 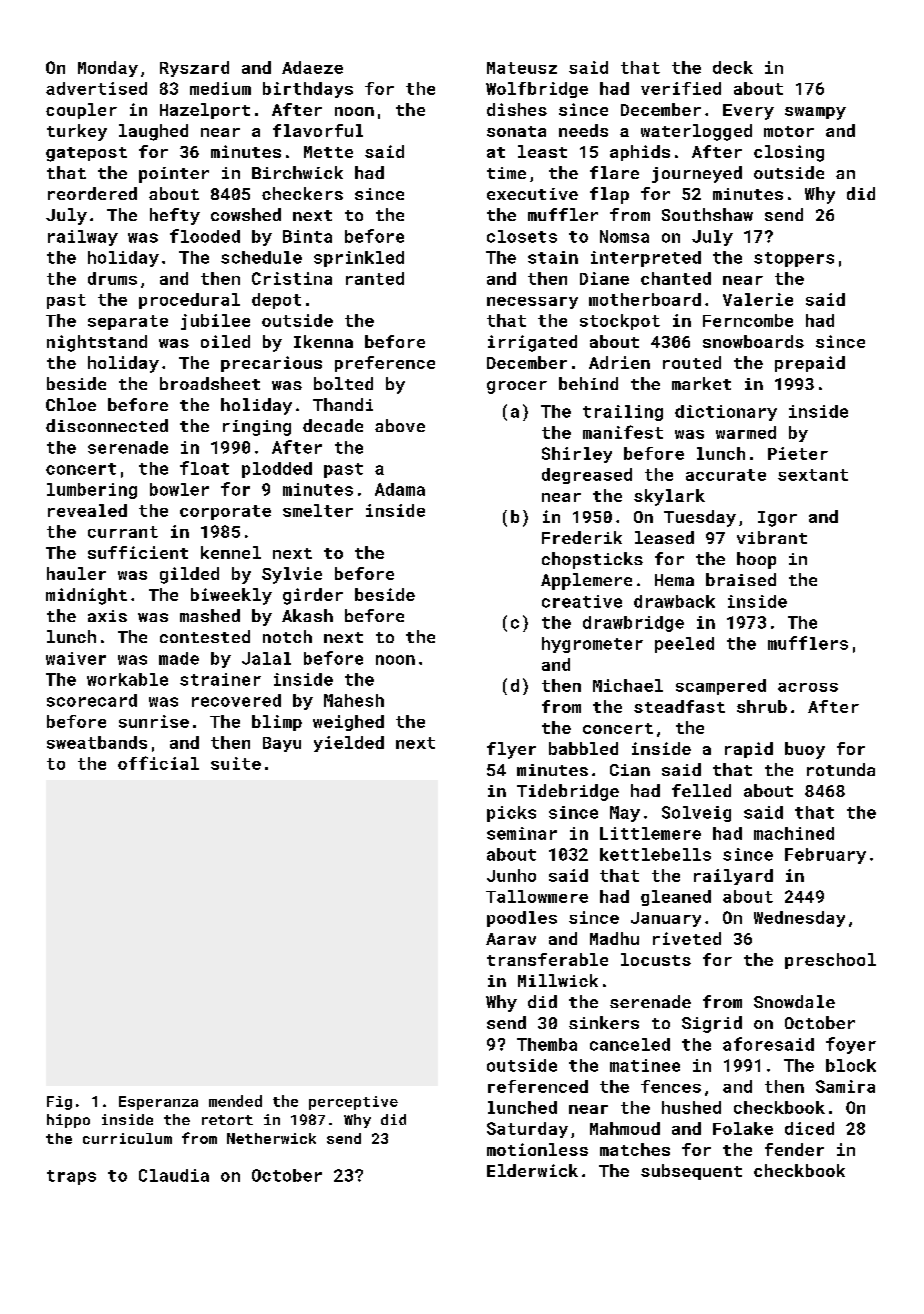 What do you see at coordinates (108, 69) in the screenshot?
I see `Monday` at bounding box center [108, 69].
